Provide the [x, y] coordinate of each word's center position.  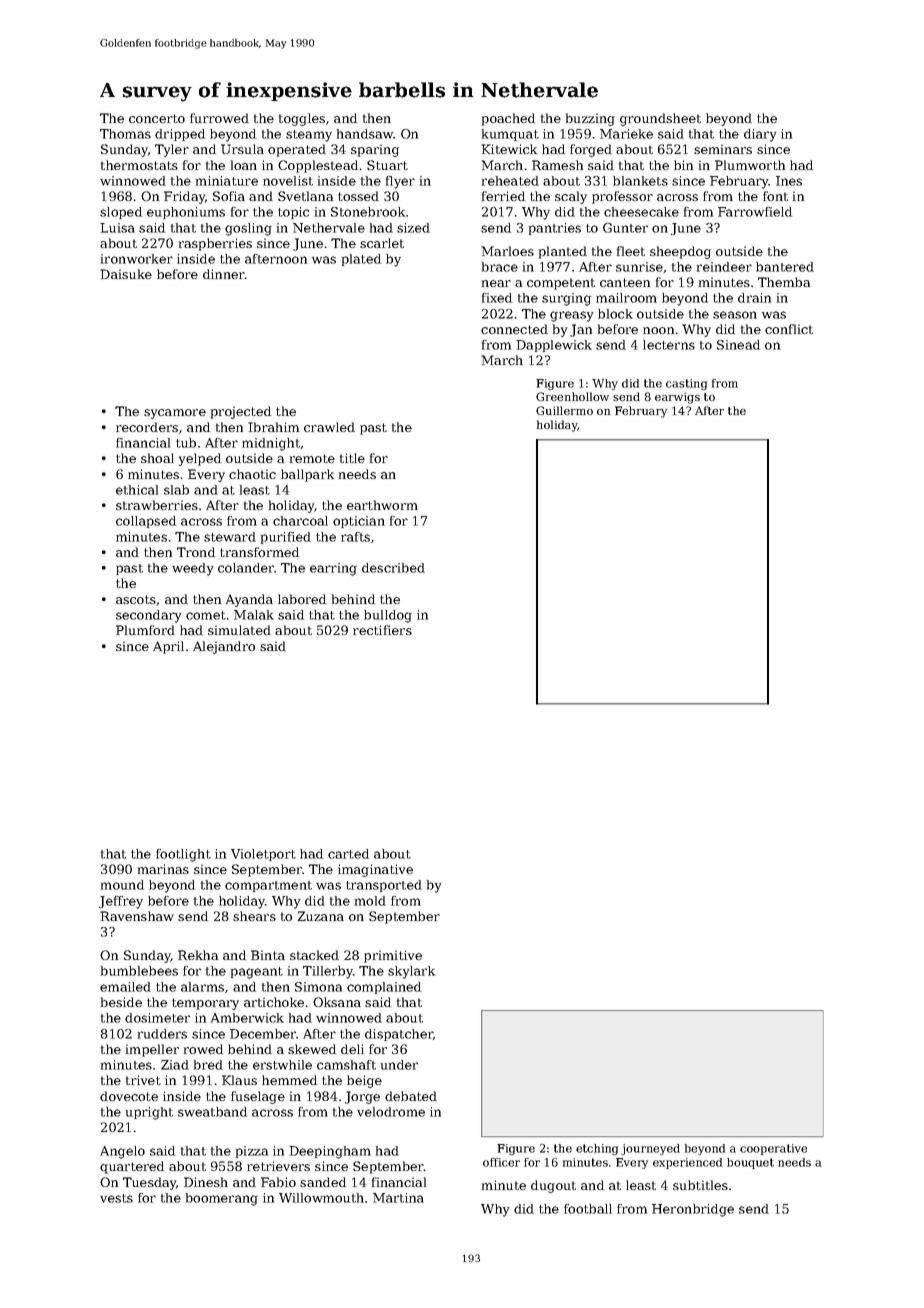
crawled [329, 427]
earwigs [677, 398]
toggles [302, 119]
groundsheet [660, 119]
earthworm [382, 505]
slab [176, 490]
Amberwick [247, 1018]
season [735, 315]
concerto [157, 118]
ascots [136, 599]
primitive [393, 956]
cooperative [773, 1149]
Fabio [278, 1182]
